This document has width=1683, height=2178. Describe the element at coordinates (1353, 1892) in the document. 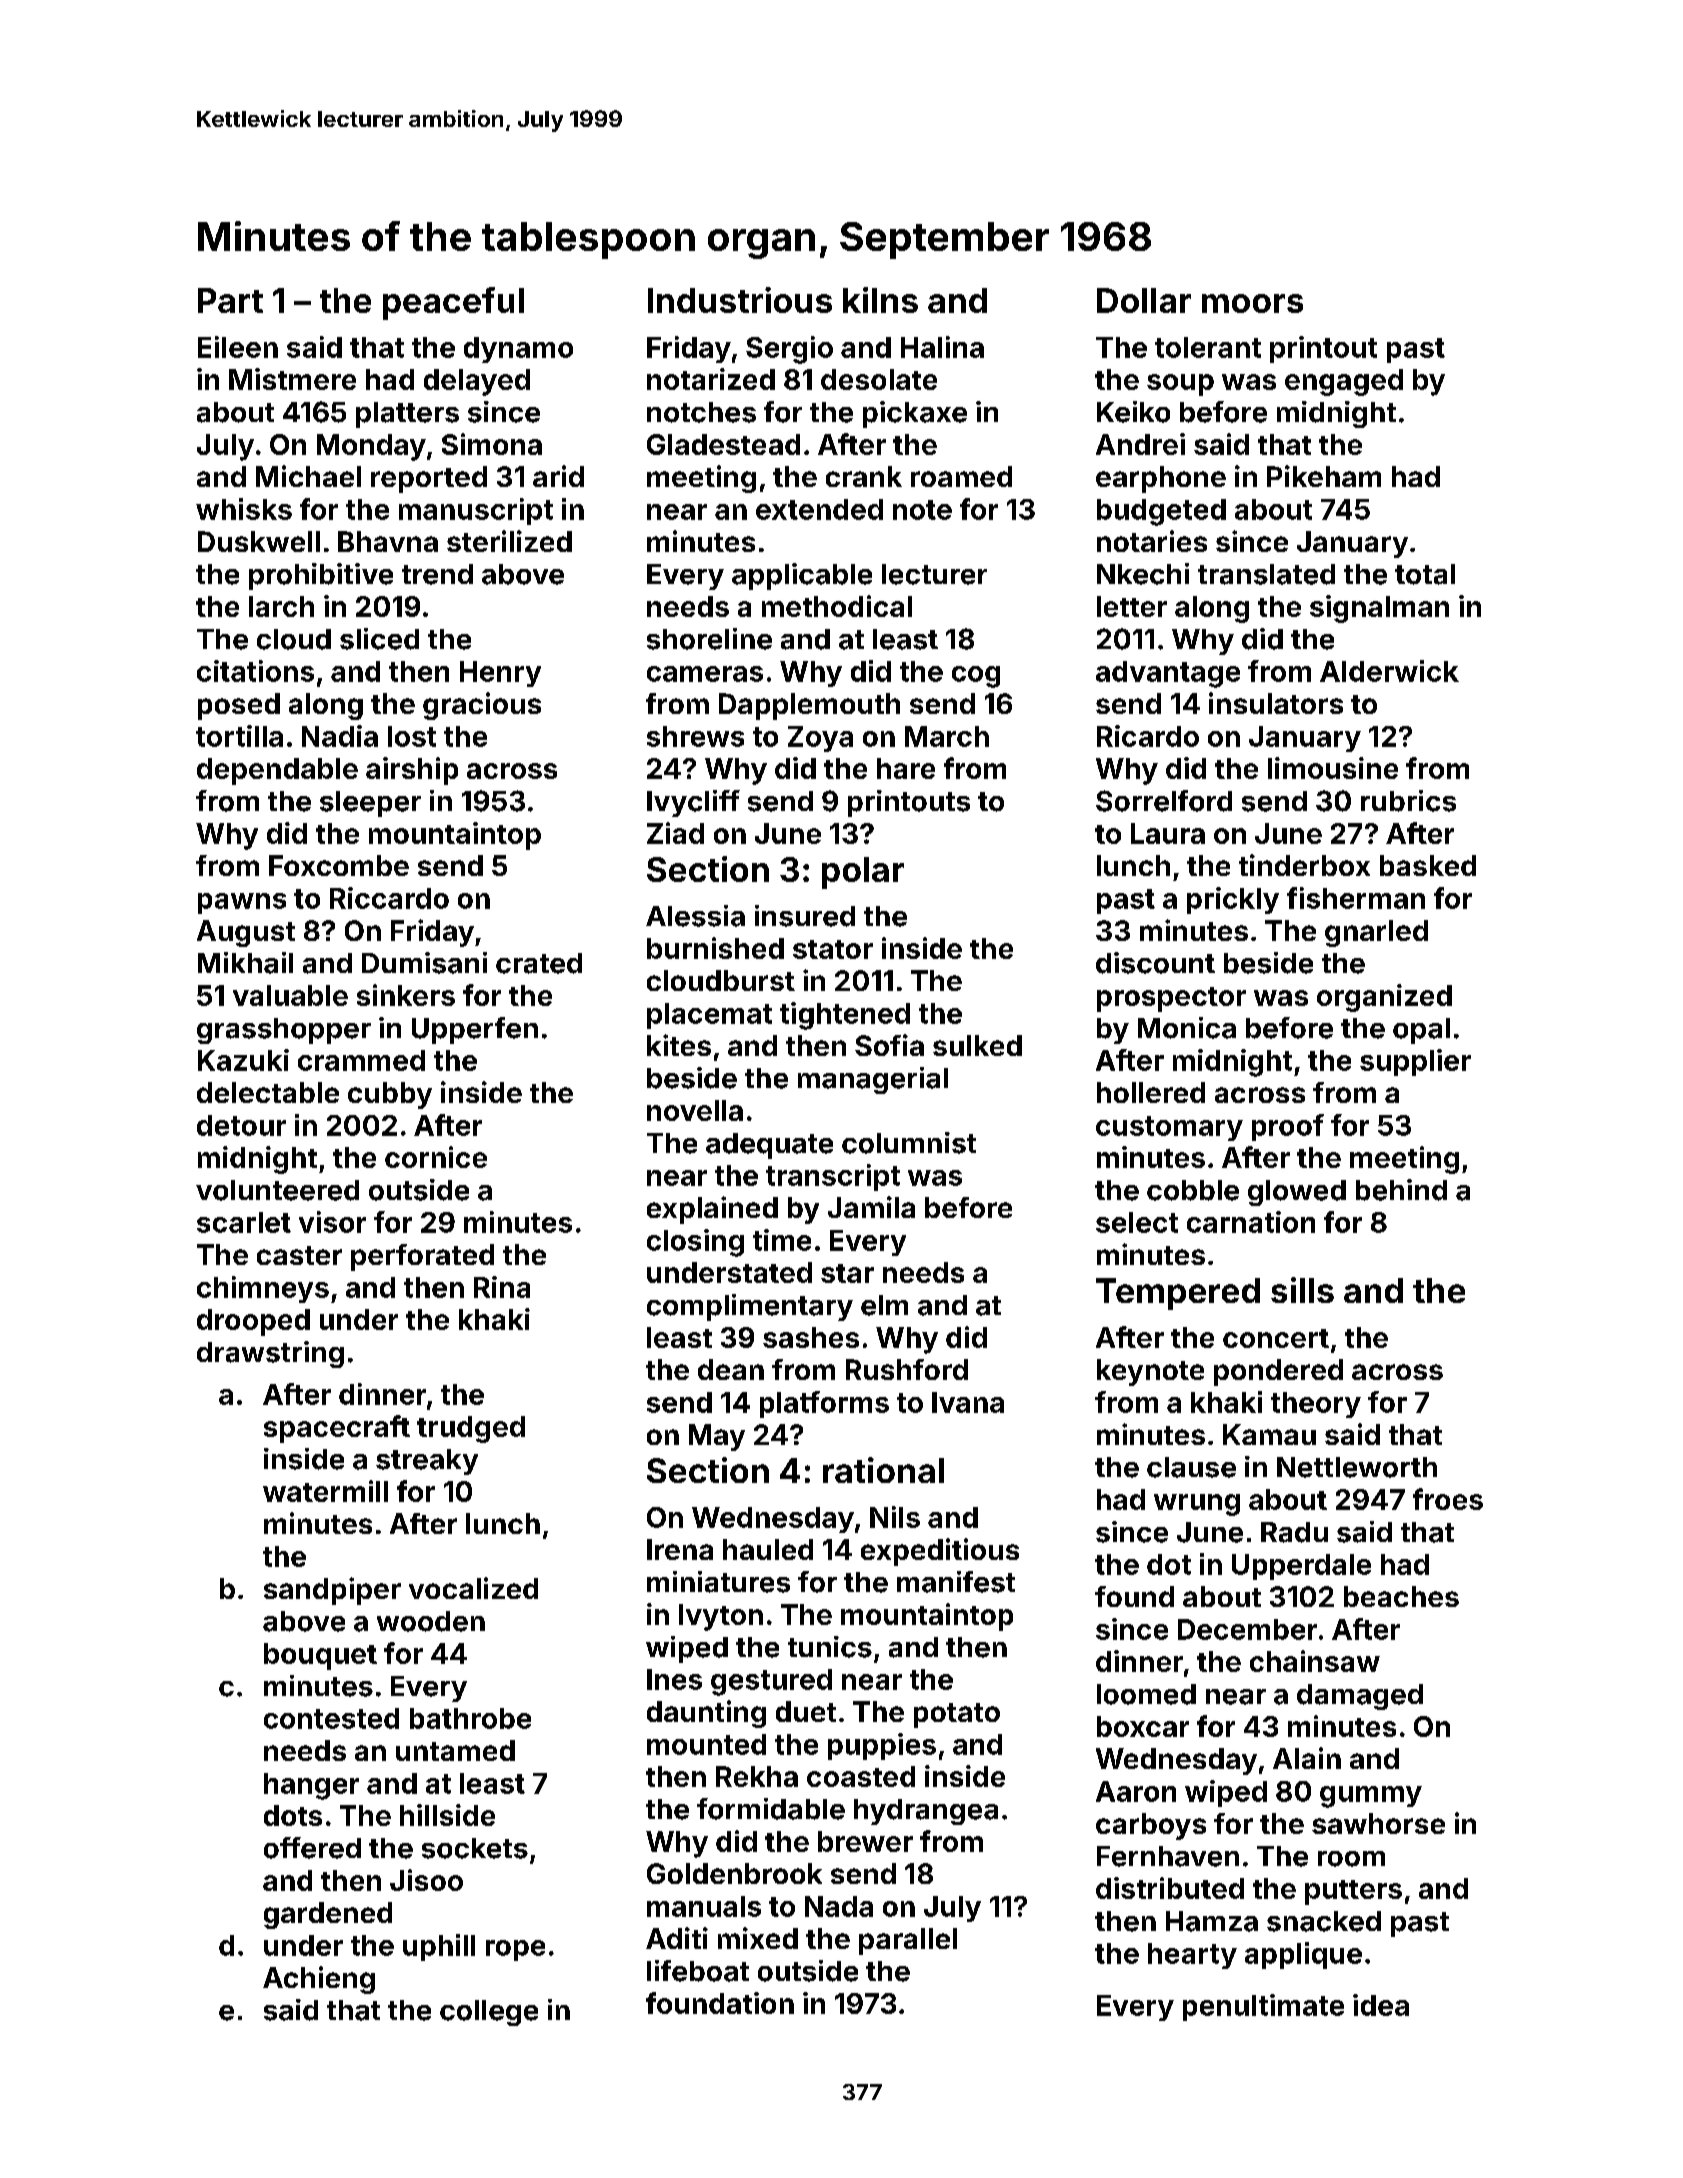

I see `putters` at that location.
